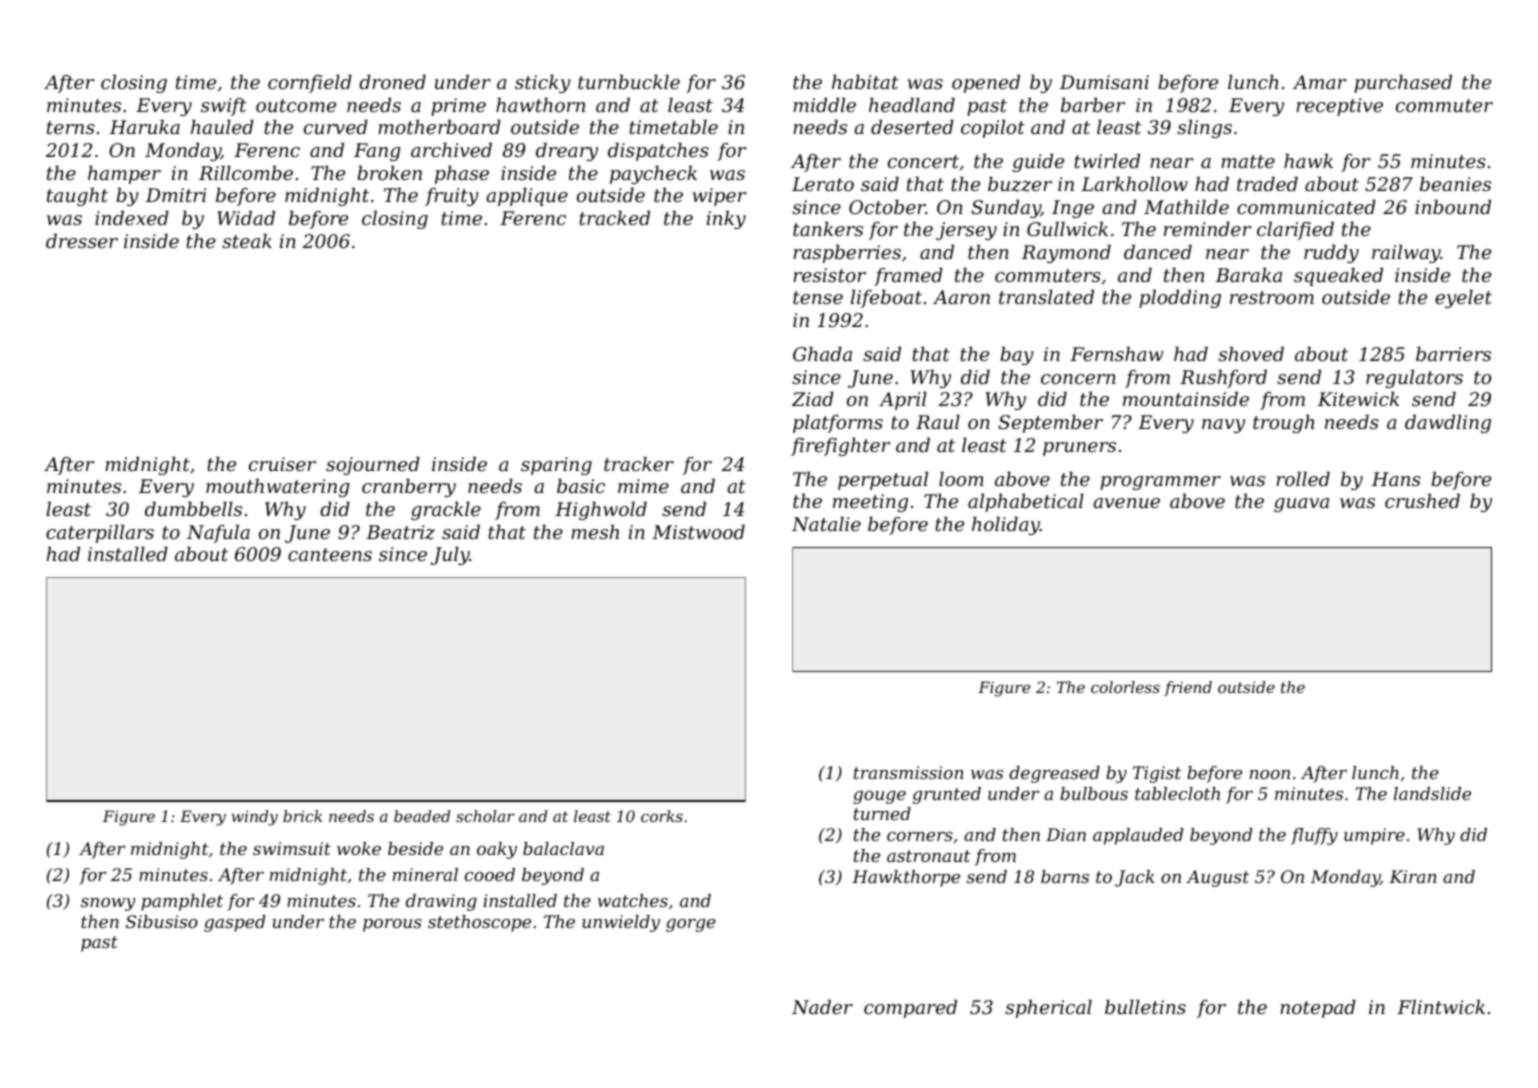  Describe the element at coordinates (1413, 876) in the screenshot. I see `Kiran` at that location.
